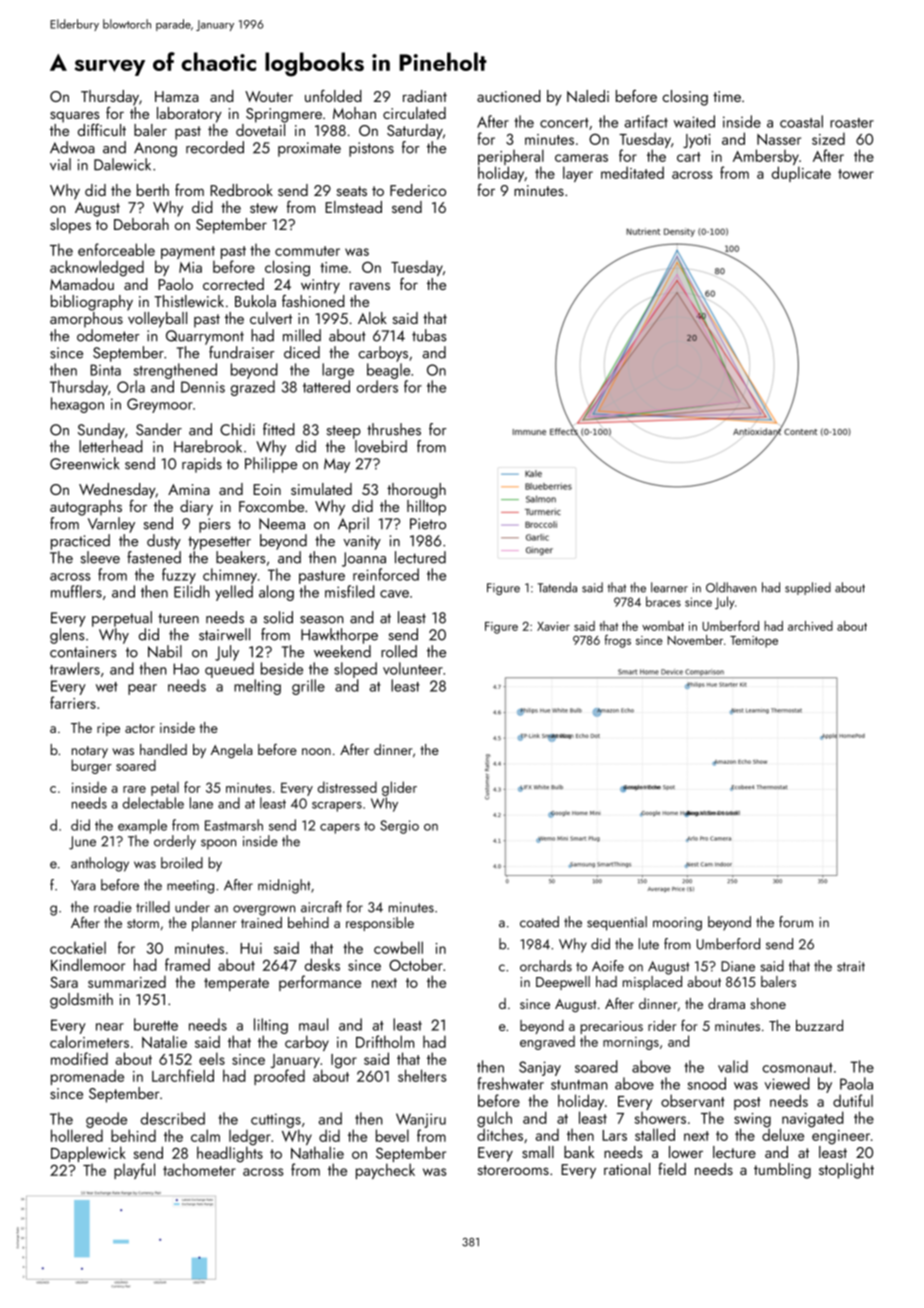 This screenshot has width=924, height=1308. Describe the element at coordinates (416, 491) in the screenshot. I see `thorough` at that location.
